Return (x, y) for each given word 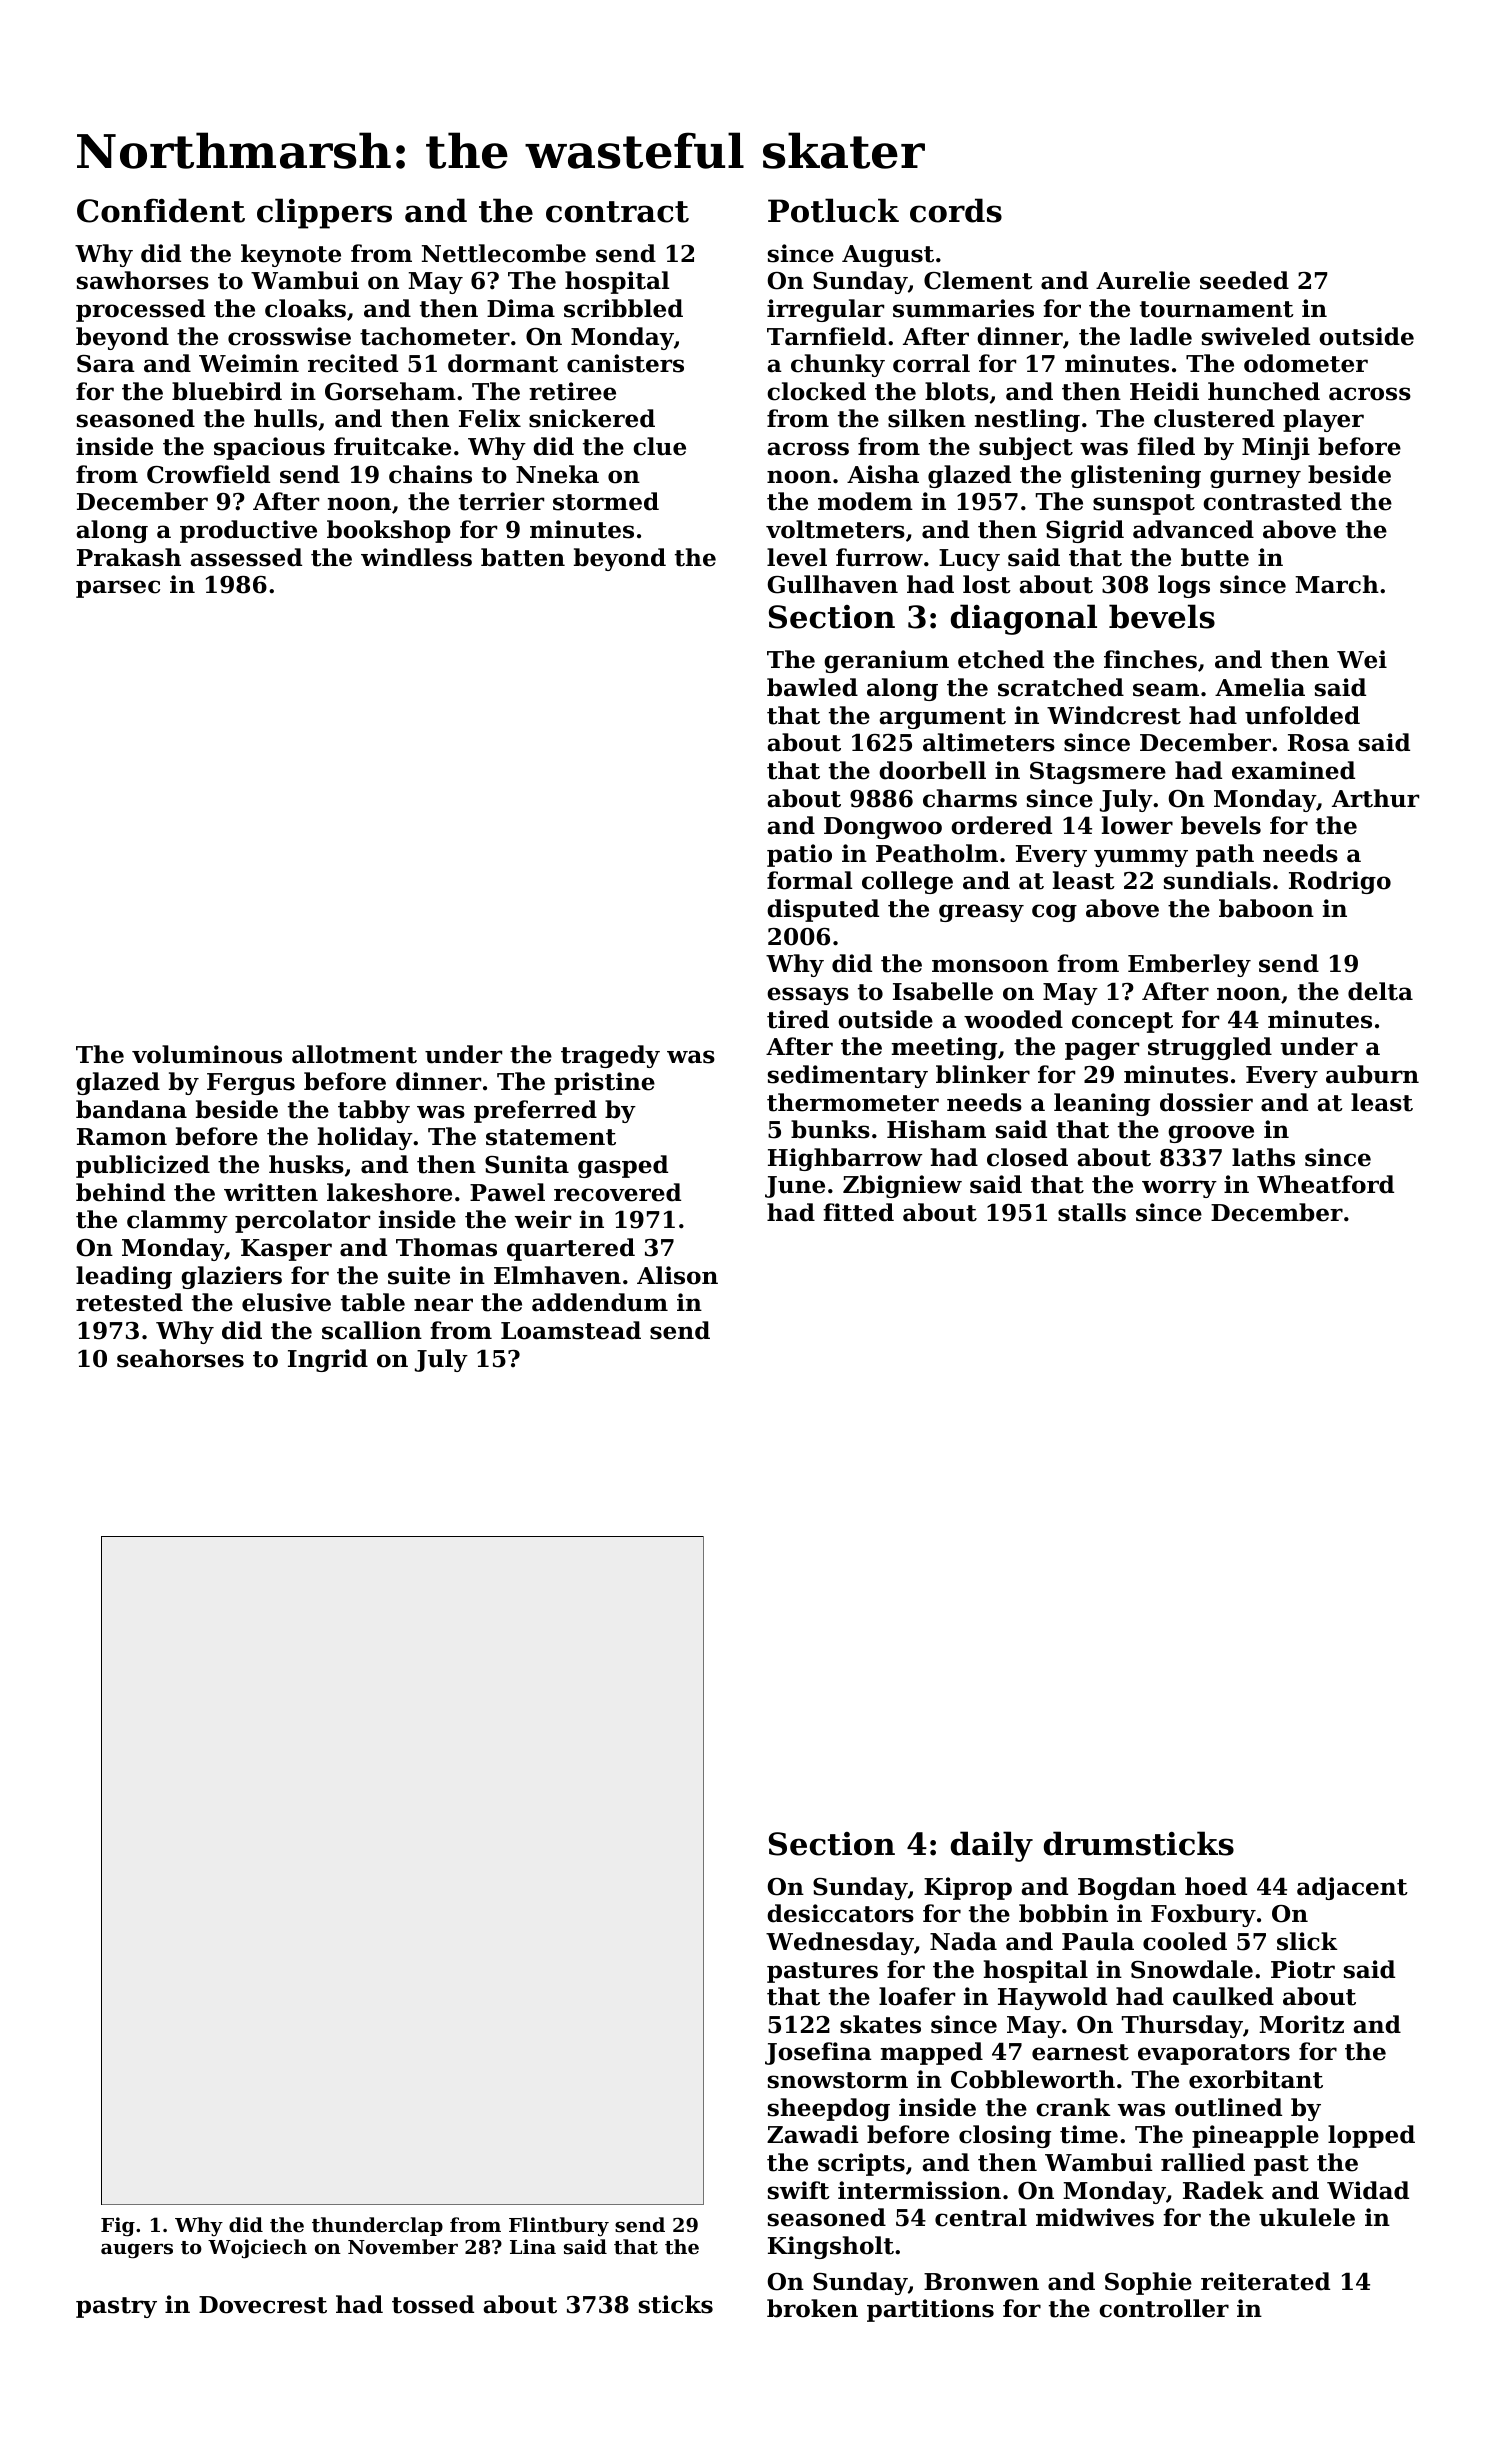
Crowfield (208, 474)
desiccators (840, 1913)
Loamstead (571, 1330)
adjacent (1352, 1888)
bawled (812, 687)
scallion (372, 1330)
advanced (1193, 529)
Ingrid (328, 1360)
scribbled (623, 308)
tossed (433, 2304)
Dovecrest (263, 2305)
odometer (1306, 363)
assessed (246, 557)
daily (992, 1846)
